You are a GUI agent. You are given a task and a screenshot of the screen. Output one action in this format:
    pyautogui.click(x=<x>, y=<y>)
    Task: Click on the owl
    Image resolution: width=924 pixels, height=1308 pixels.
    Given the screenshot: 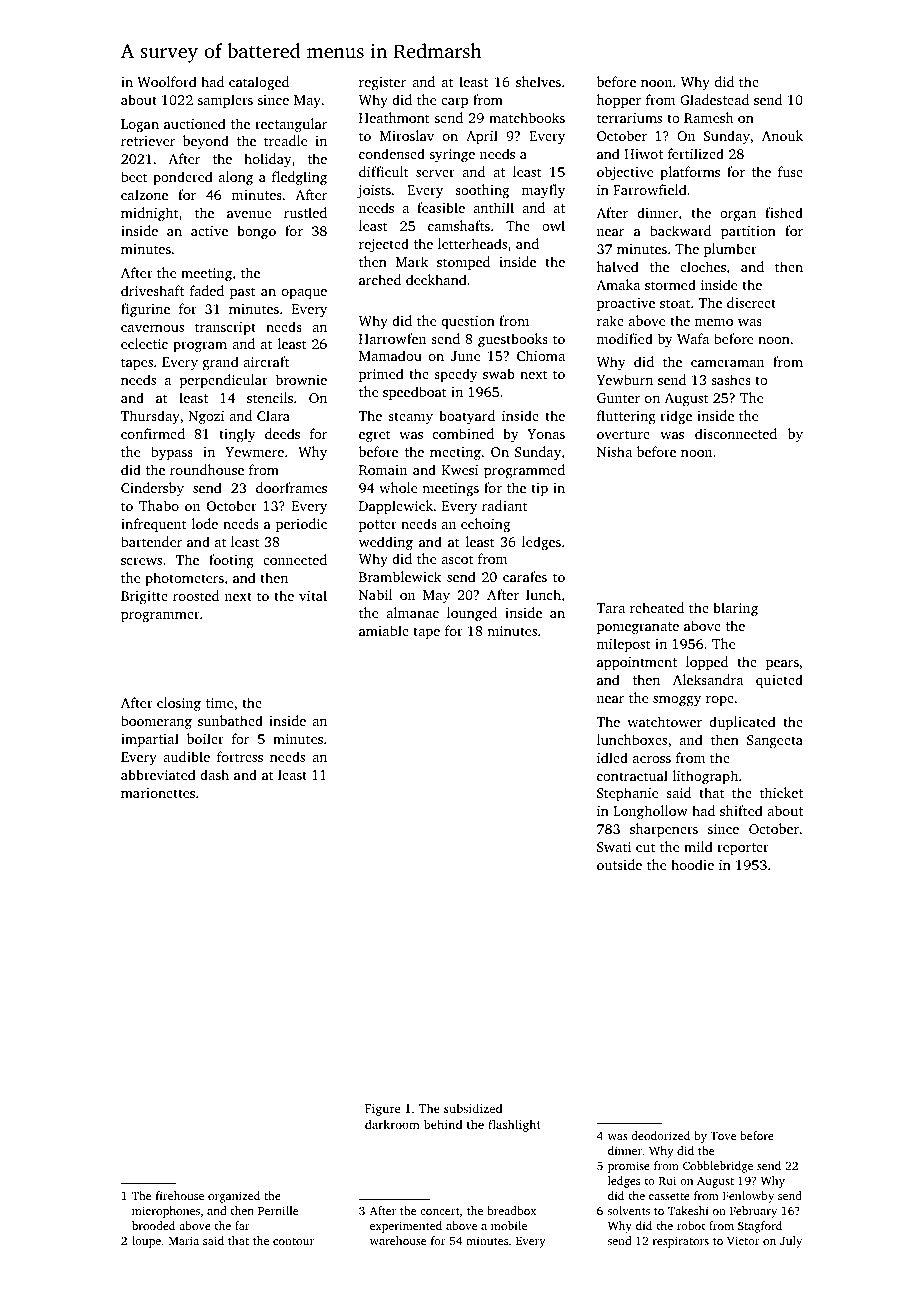 What is the action you would take?
    pyautogui.click(x=553, y=225)
